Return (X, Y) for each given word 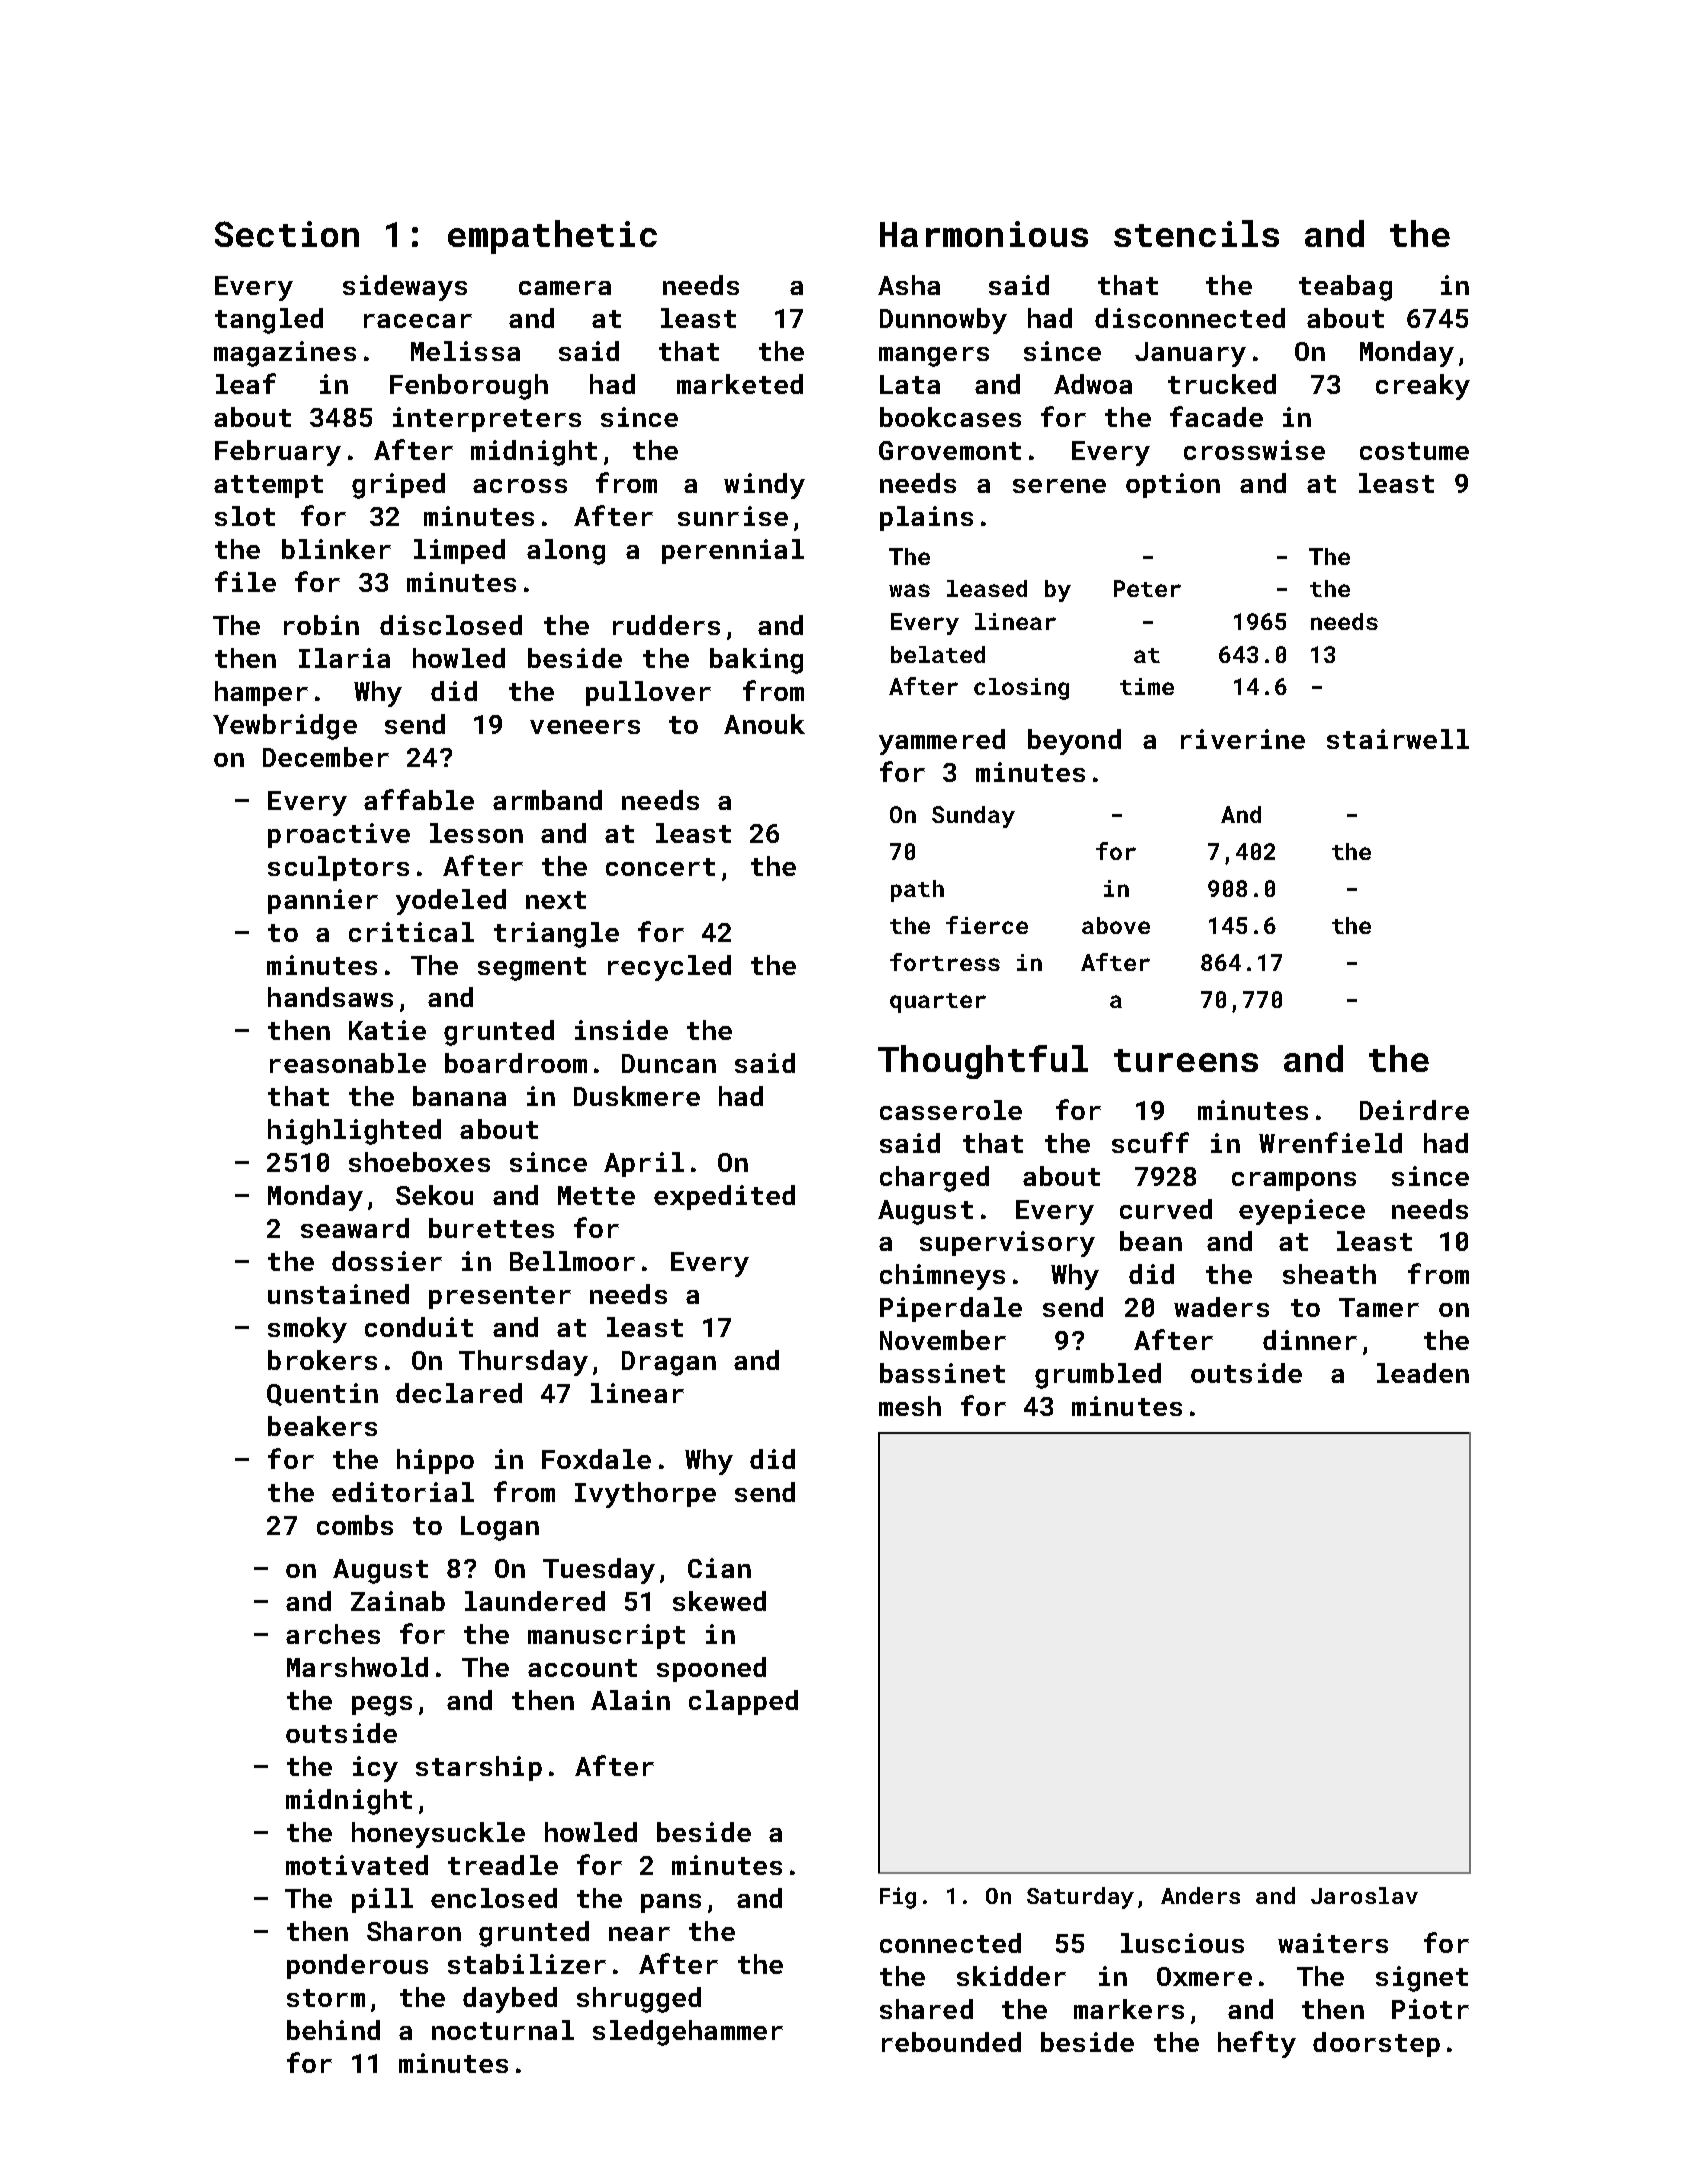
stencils (1196, 233)
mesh (910, 1406)
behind (333, 2030)
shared (926, 2009)
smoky (307, 1330)
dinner (1310, 1340)
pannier (323, 901)
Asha (909, 285)
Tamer (1379, 1307)
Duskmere (637, 1096)
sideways (405, 288)
